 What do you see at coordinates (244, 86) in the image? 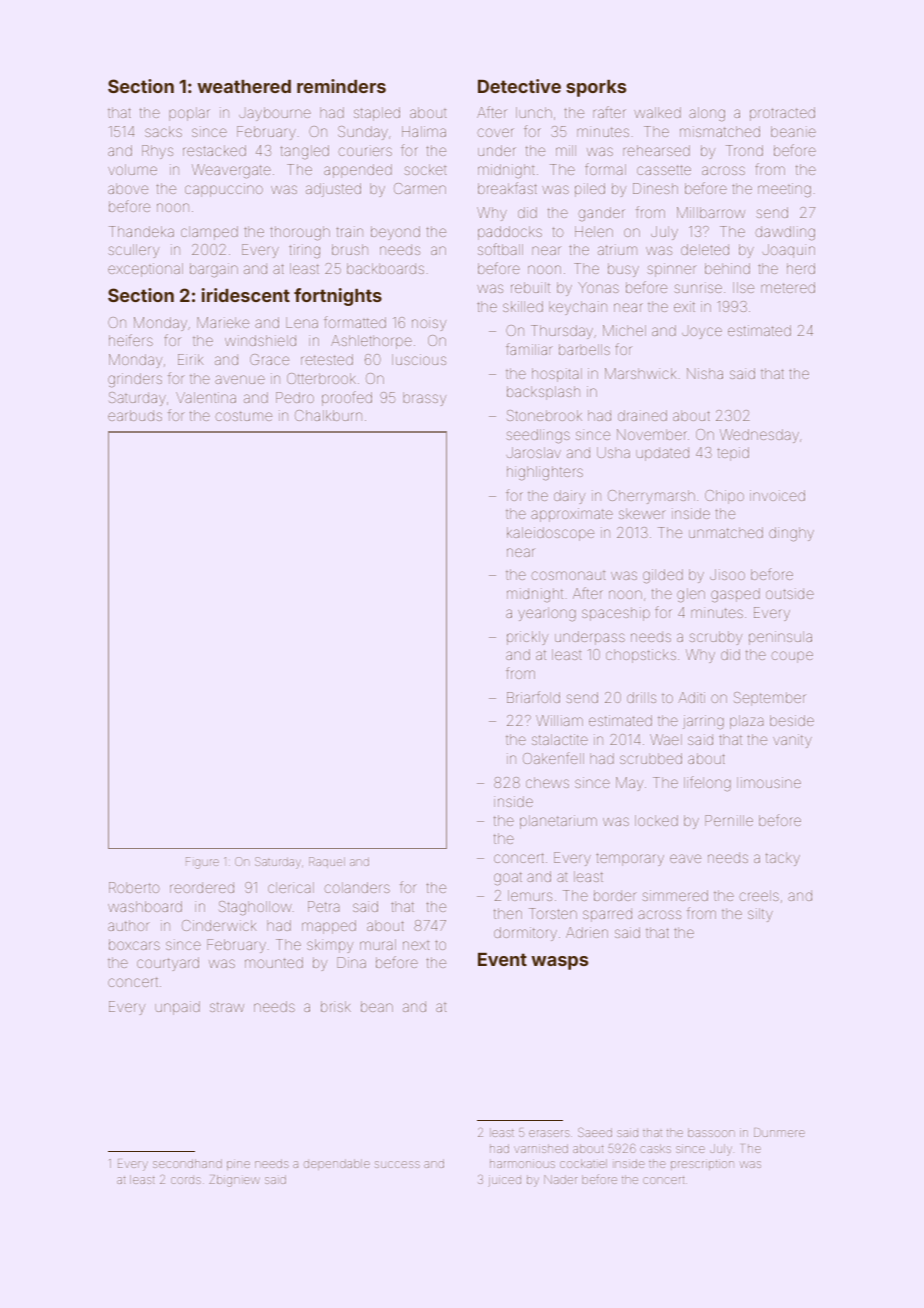
I see `weathered` at bounding box center [244, 86].
